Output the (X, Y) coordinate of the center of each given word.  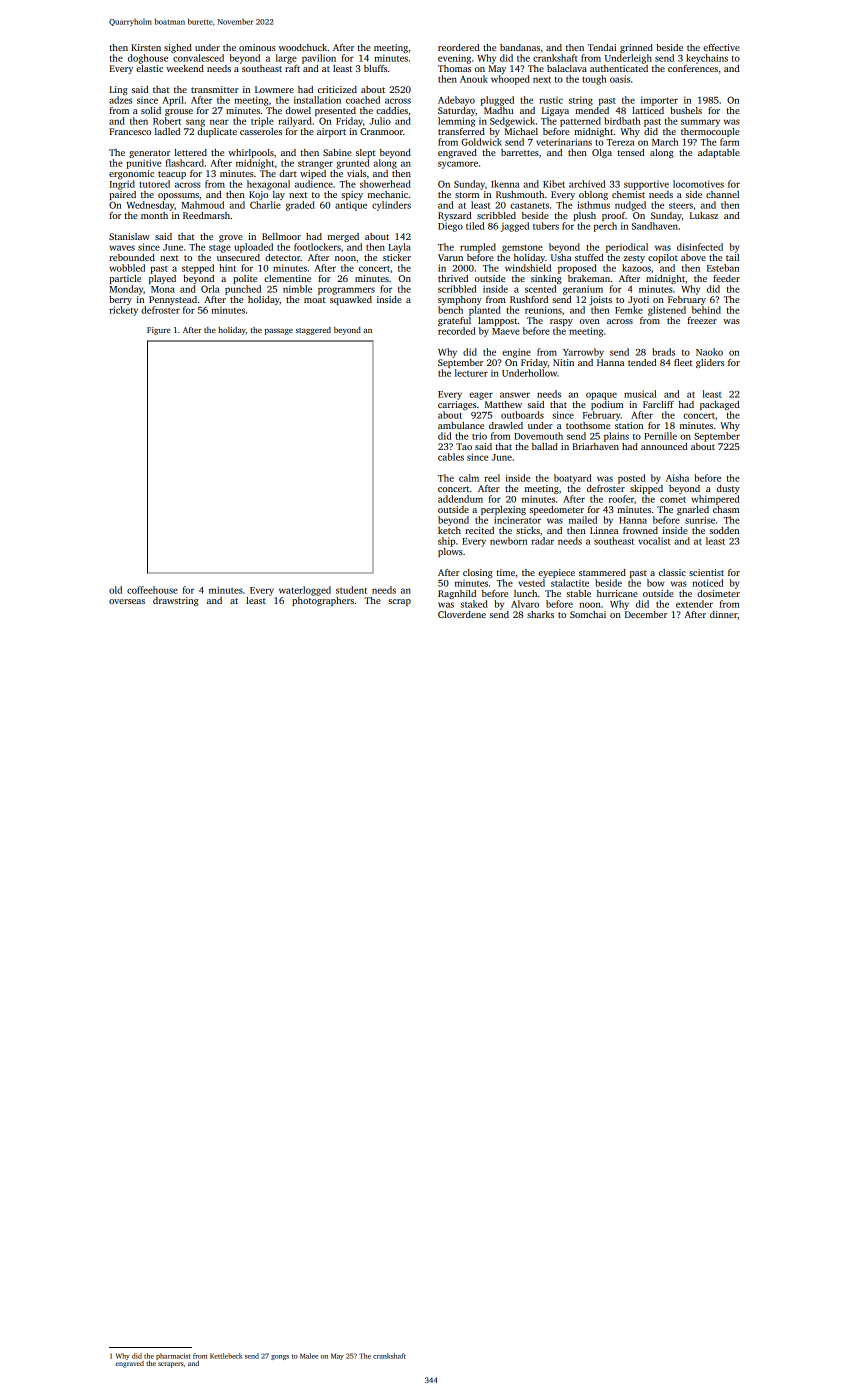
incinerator (517, 520)
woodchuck (303, 47)
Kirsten (146, 47)
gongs (280, 1357)
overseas (127, 601)
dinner (723, 614)
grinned (636, 48)
